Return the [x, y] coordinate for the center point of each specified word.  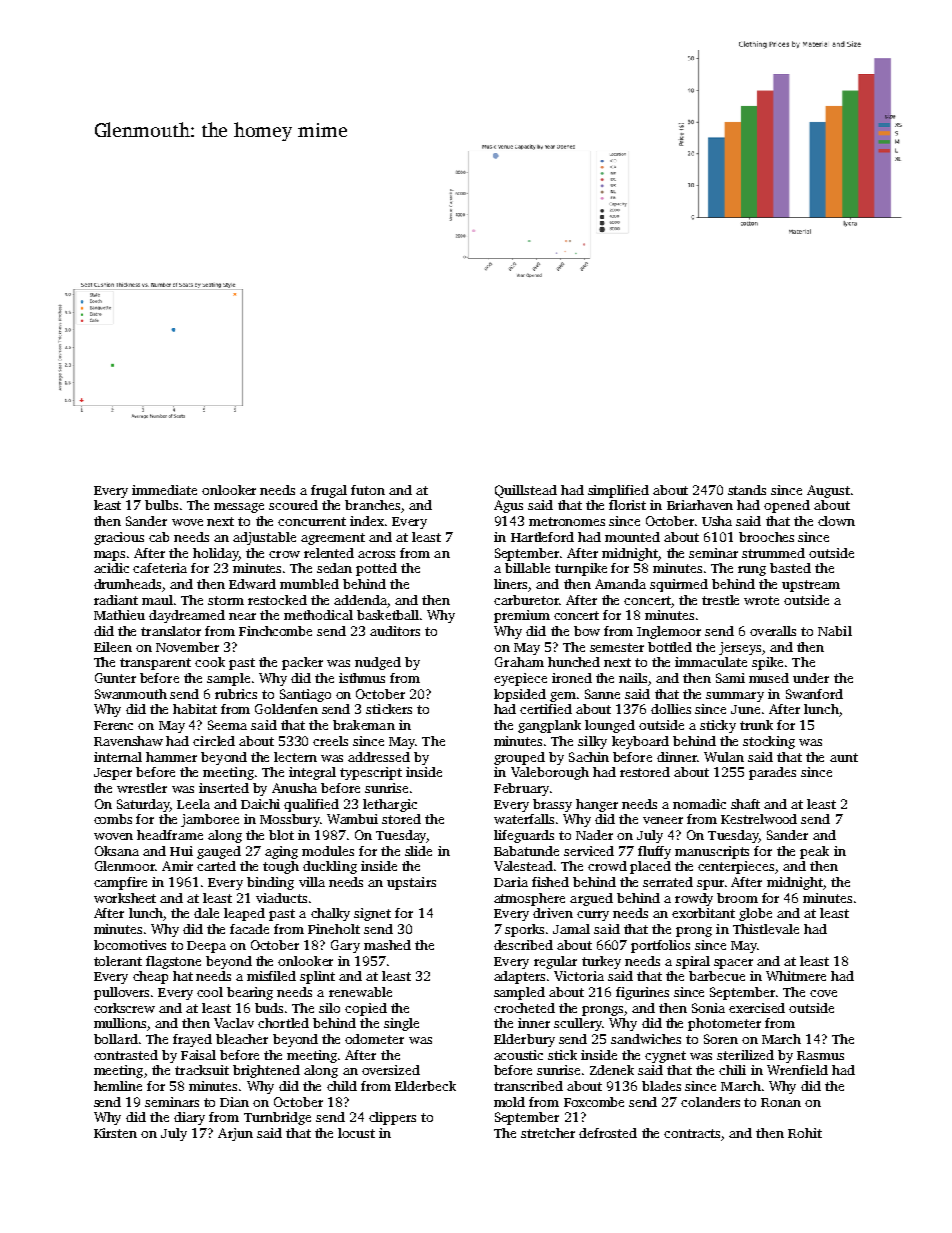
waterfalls [524, 819]
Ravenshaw [128, 741]
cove [823, 993]
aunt [844, 757]
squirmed [679, 585]
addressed [379, 757]
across [376, 554]
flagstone [173, 962]
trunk [756, 725]
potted [376, 569]
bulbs [161, 505]
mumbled [309, 584]
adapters [519, 977]
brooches [766, 537]
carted [216, 866]
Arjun [235, 1134]
